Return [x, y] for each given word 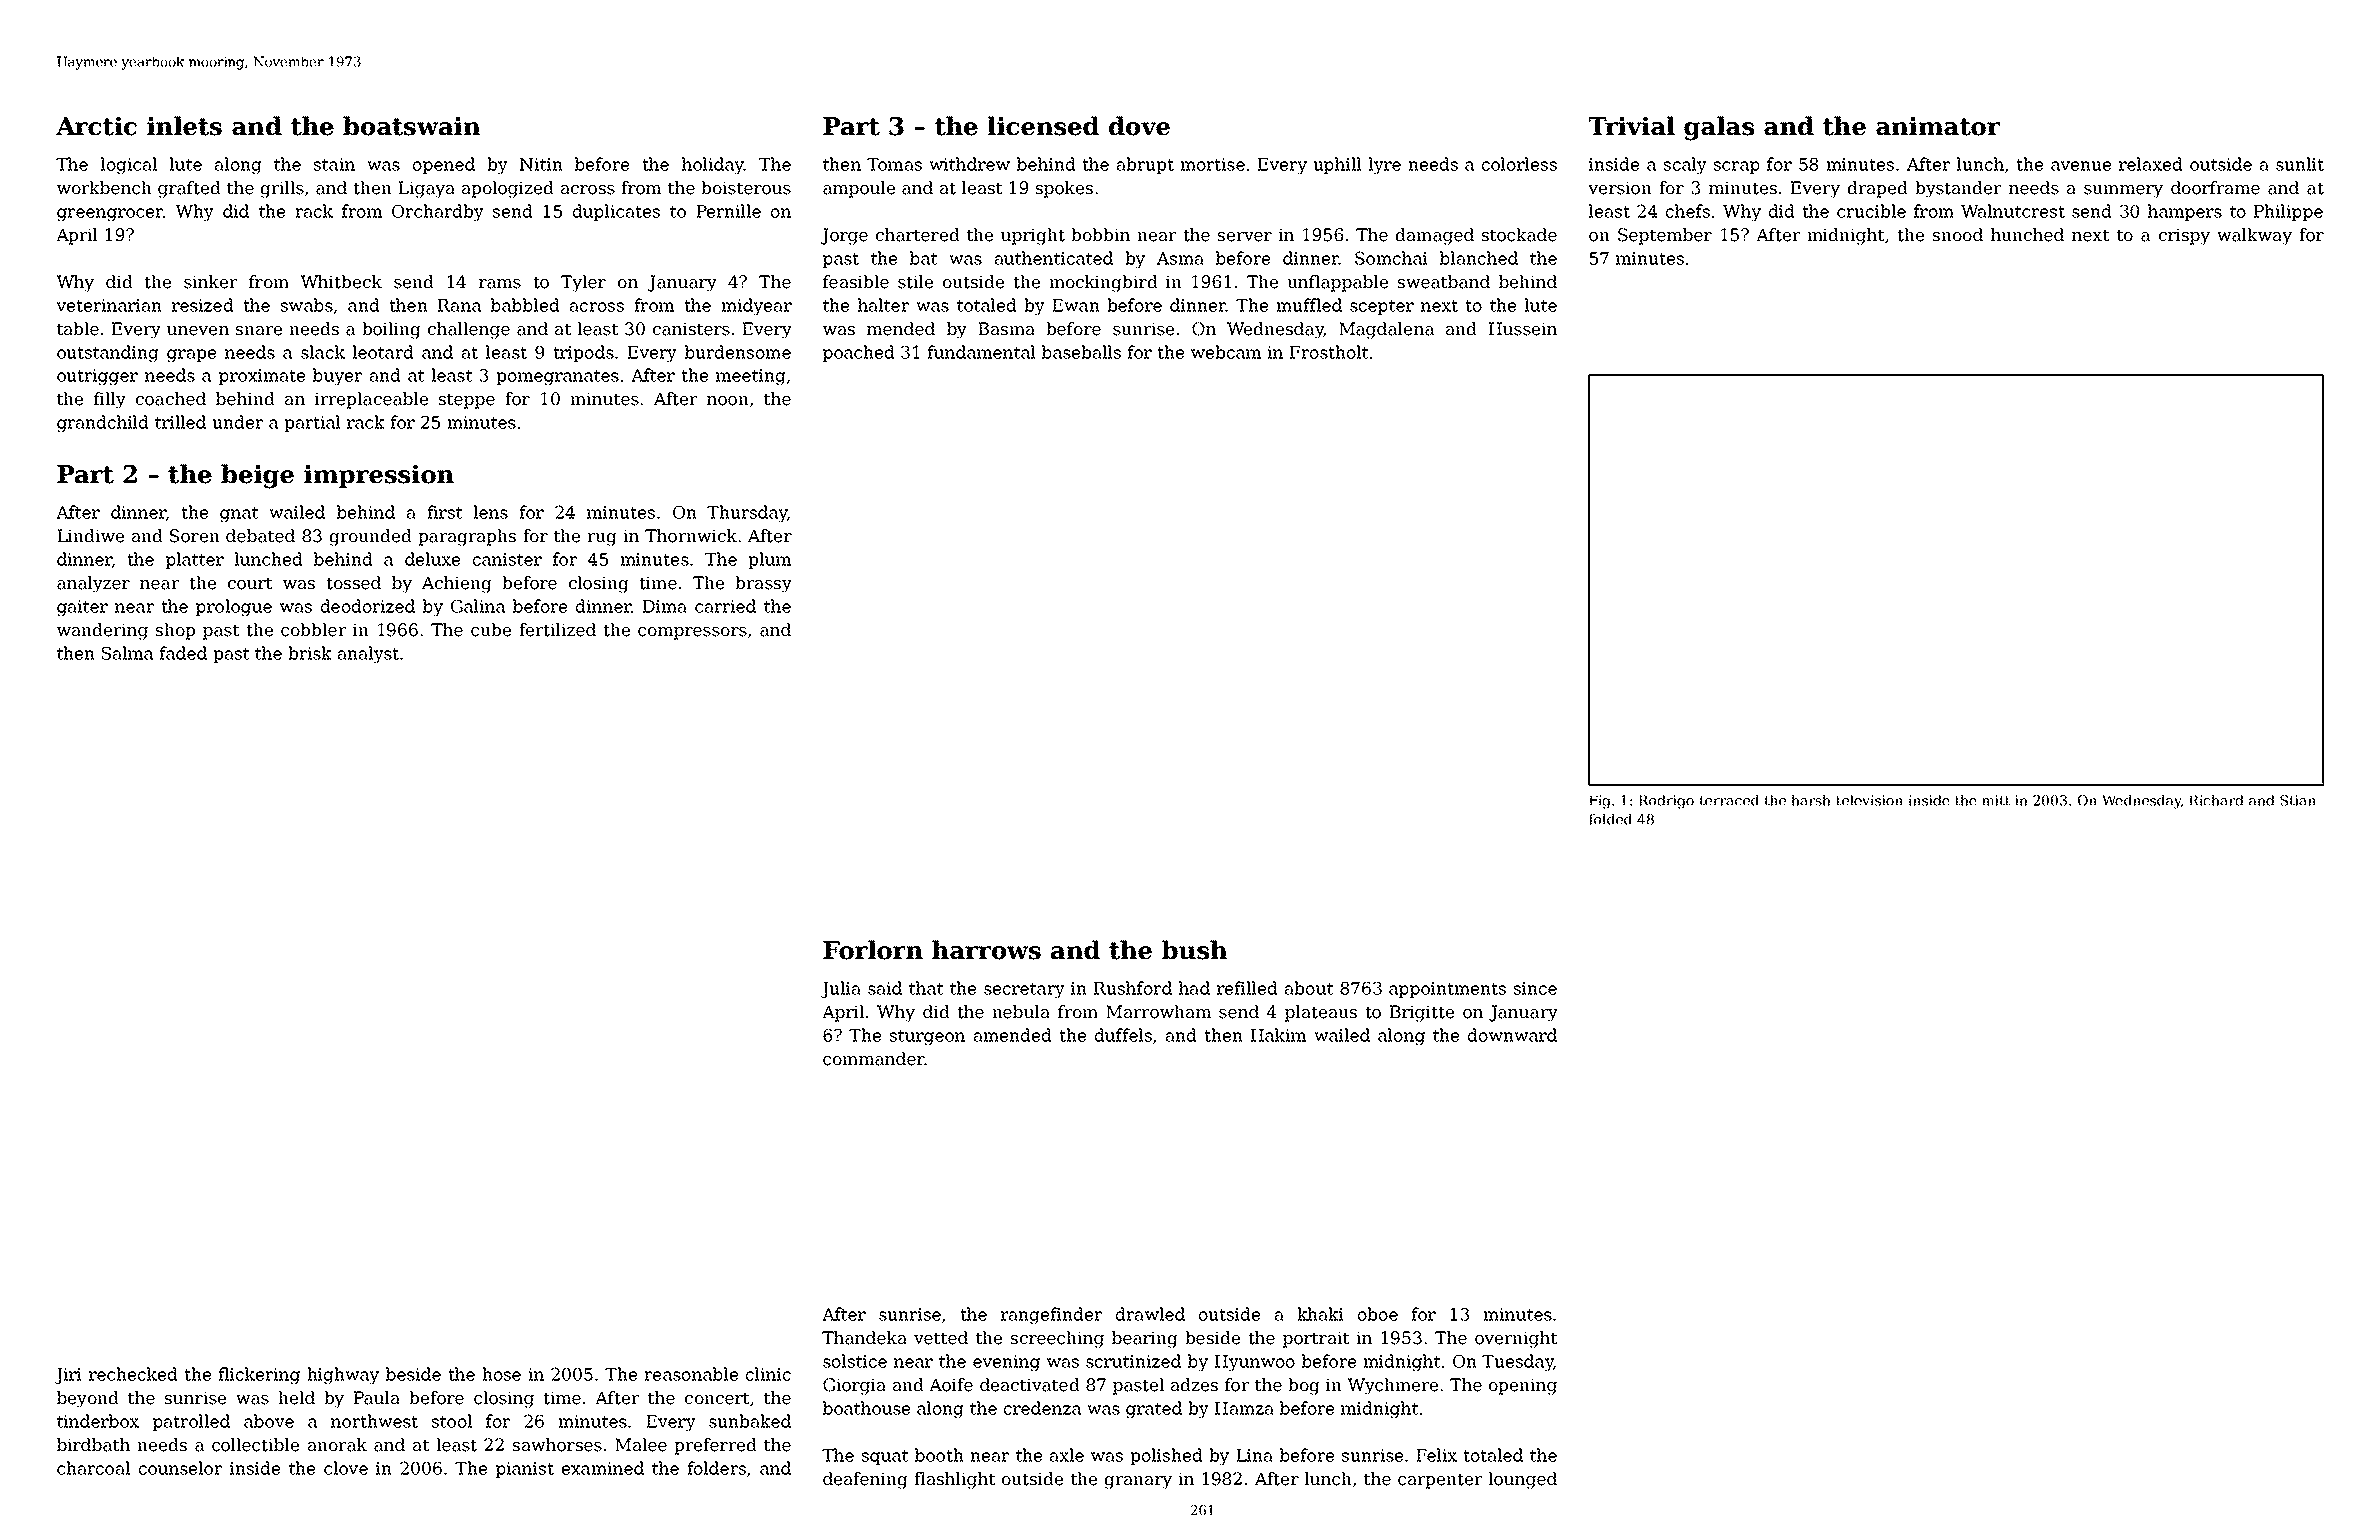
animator [1938, 126]
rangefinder [1051, 1315]
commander [874, 1059]
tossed [353, 583]
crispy [2184, 236]
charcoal [93, 1468]
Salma [127, 653]
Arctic [96, 126]
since [1535, 988]
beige [257, 476]
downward [1512, 1035]
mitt [1996, 800]
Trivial [1632, 126]
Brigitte [1422, 1013]
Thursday [747, 513]
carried [725, 606]
